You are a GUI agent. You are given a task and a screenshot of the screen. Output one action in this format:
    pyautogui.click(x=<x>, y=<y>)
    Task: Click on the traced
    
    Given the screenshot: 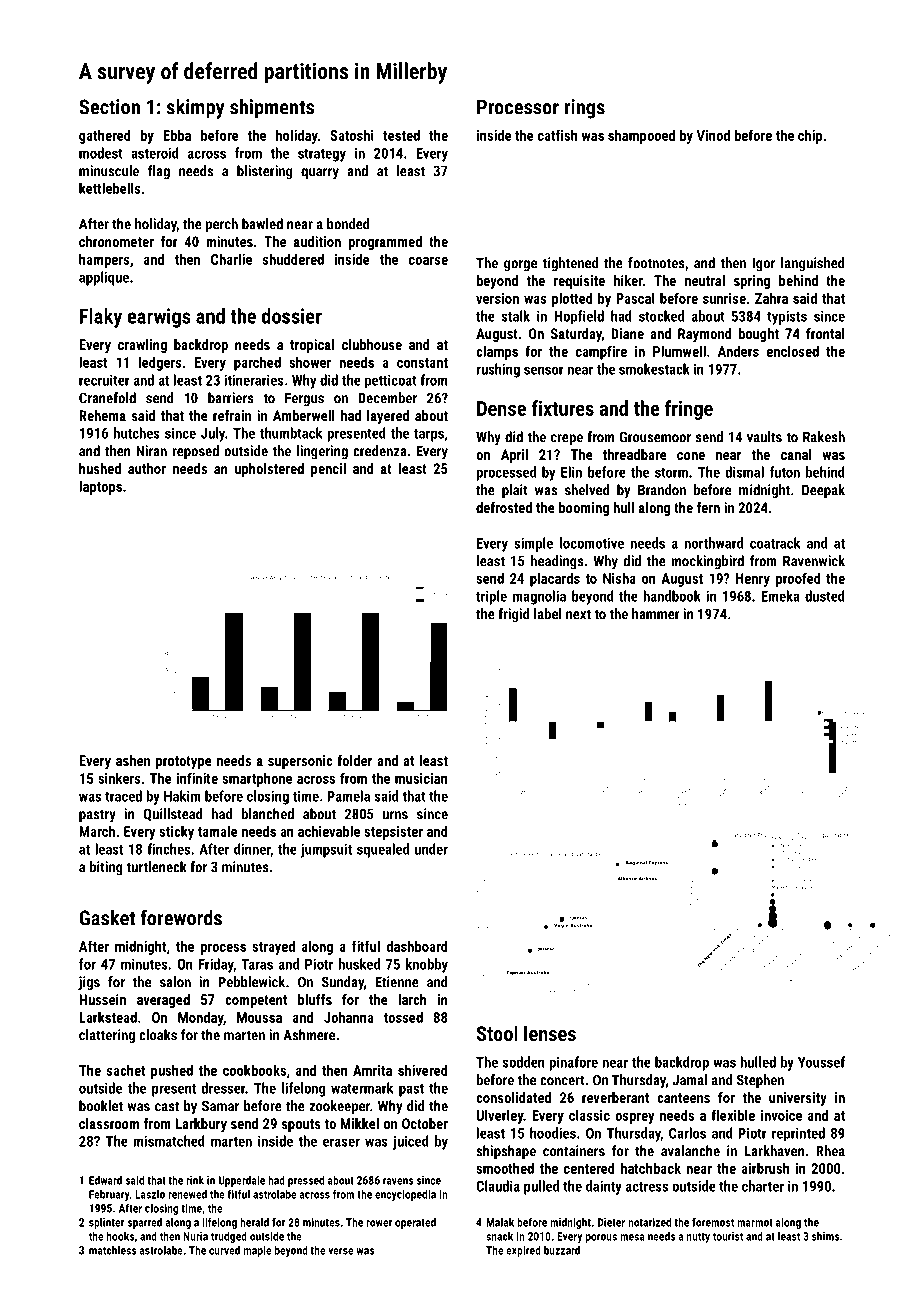 What is the action you would take?
    pyautogui.click(x=123, y=796)
